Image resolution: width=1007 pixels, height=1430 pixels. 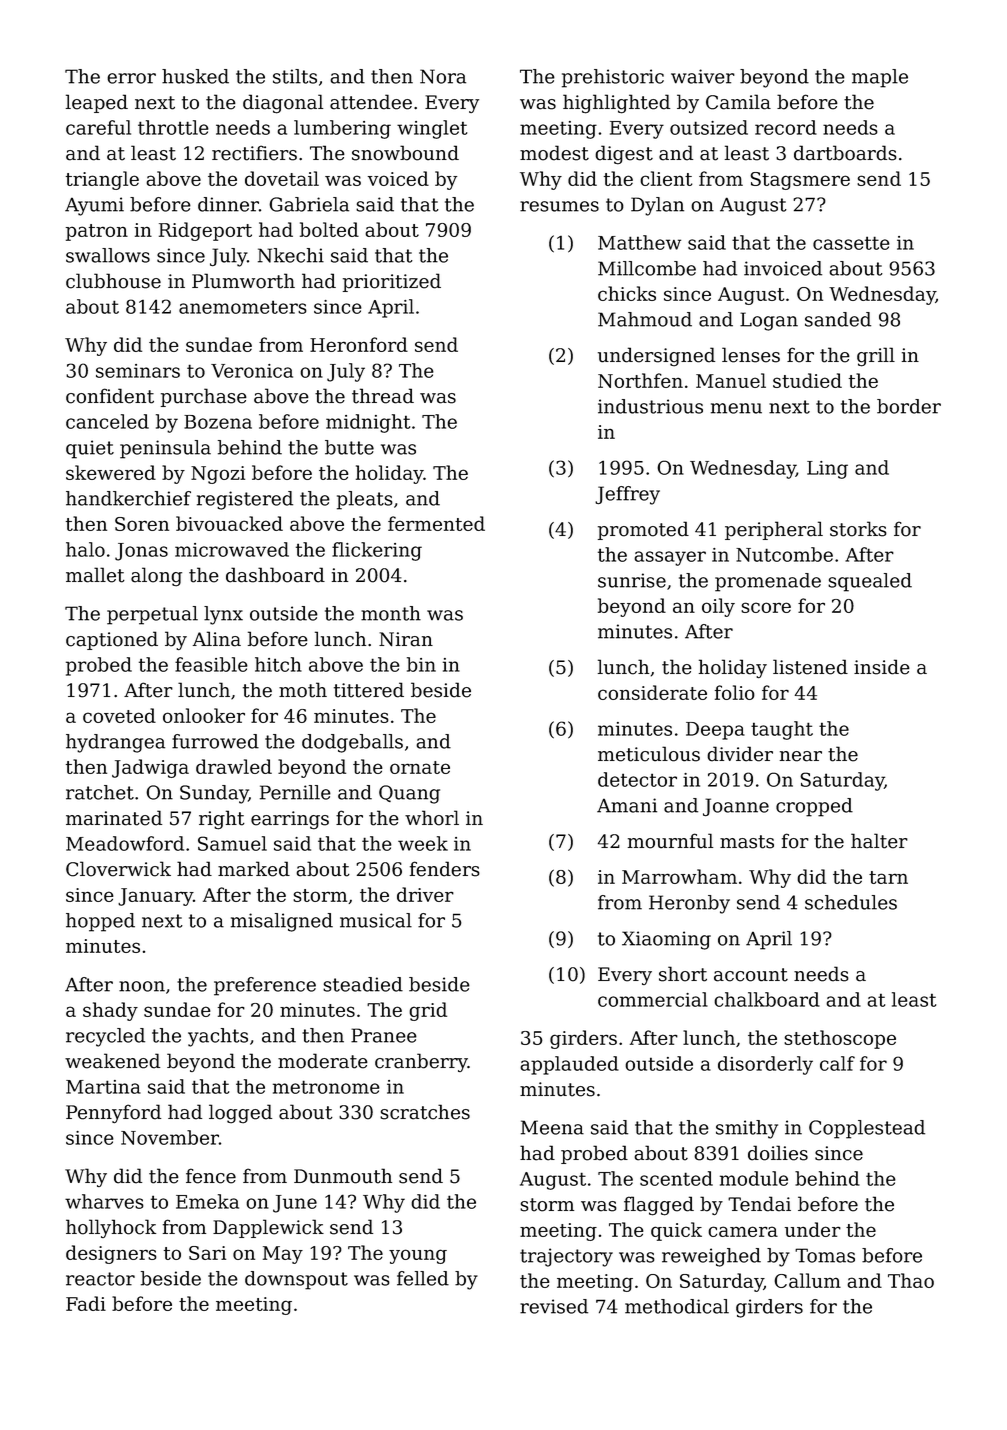 I want to click on prioritized, so click(x=392, y=282).
